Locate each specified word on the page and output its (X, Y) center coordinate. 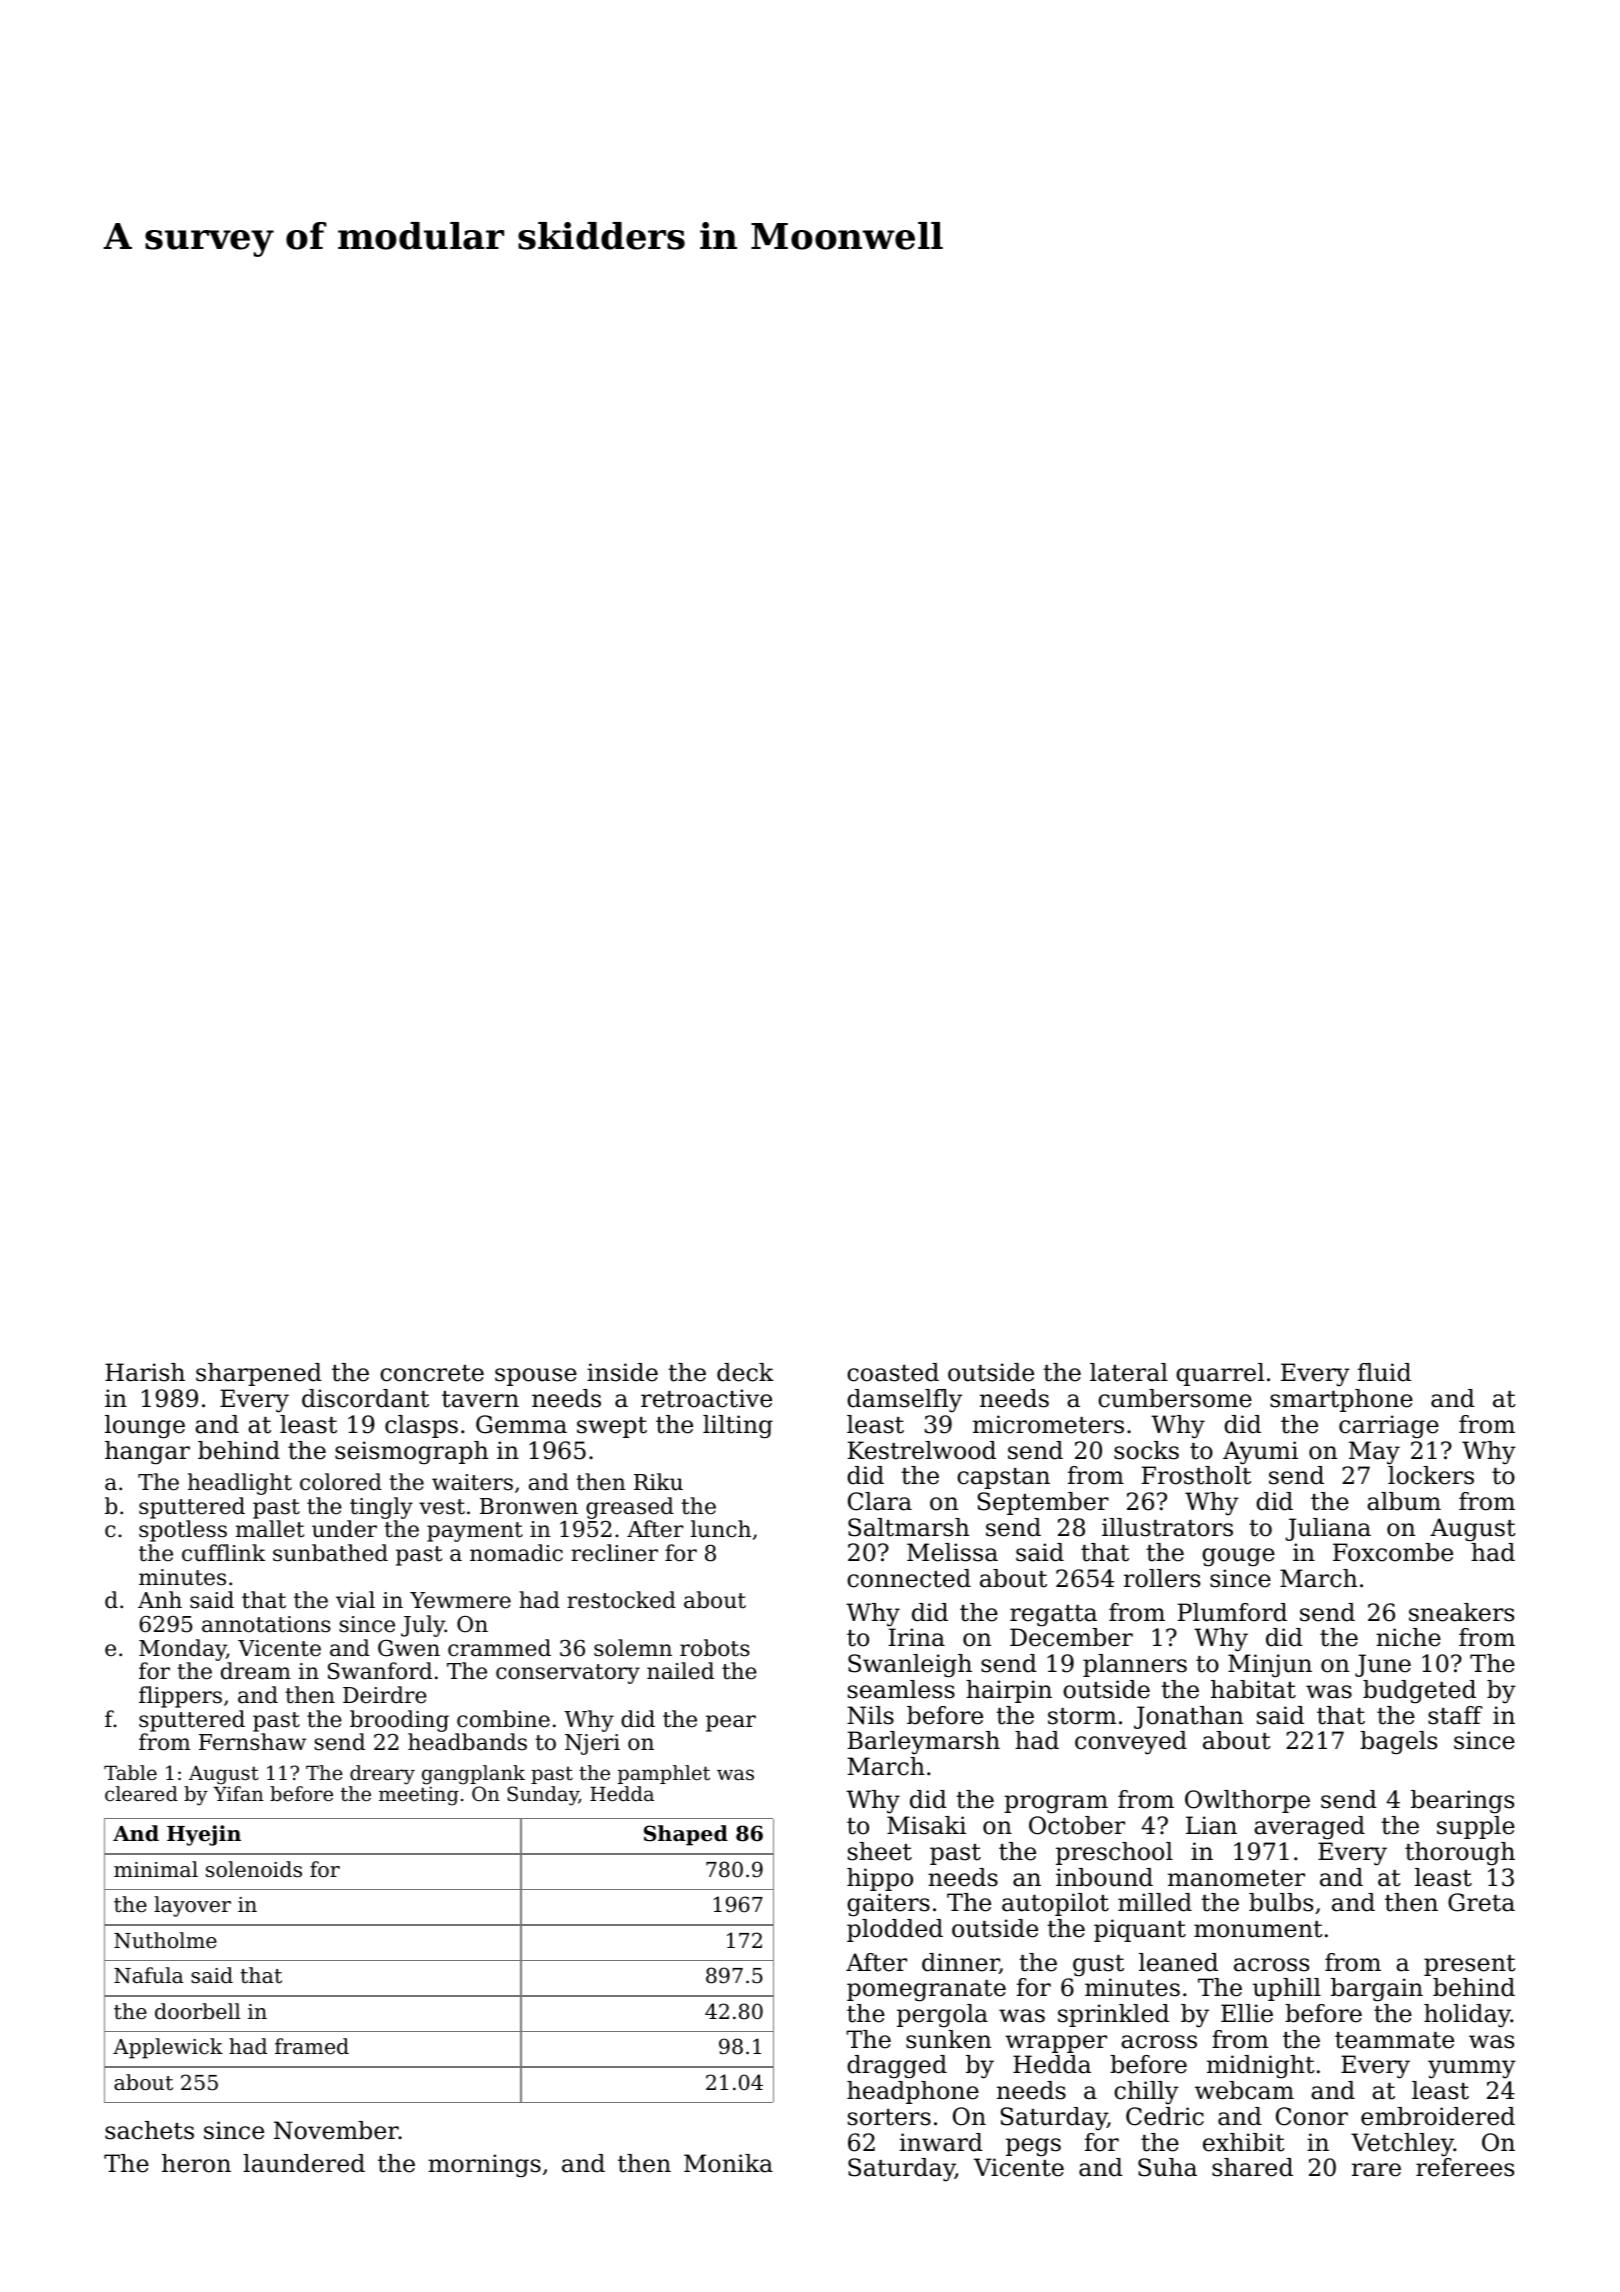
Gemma (521, 1424)
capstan (1003, 1478)
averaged (1309, 1828)
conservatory (568, 1674)
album (1404, 1501)
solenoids (254, 1869)
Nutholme (165, 1940)
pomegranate (926, 1991)
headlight (240, 1484)
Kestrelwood (922, 1450)
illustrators (1167, 1527)
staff (1455, 1715)
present (1470, 1965)
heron (196, 2163)
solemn (633, 1648)
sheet (880, 1851)
